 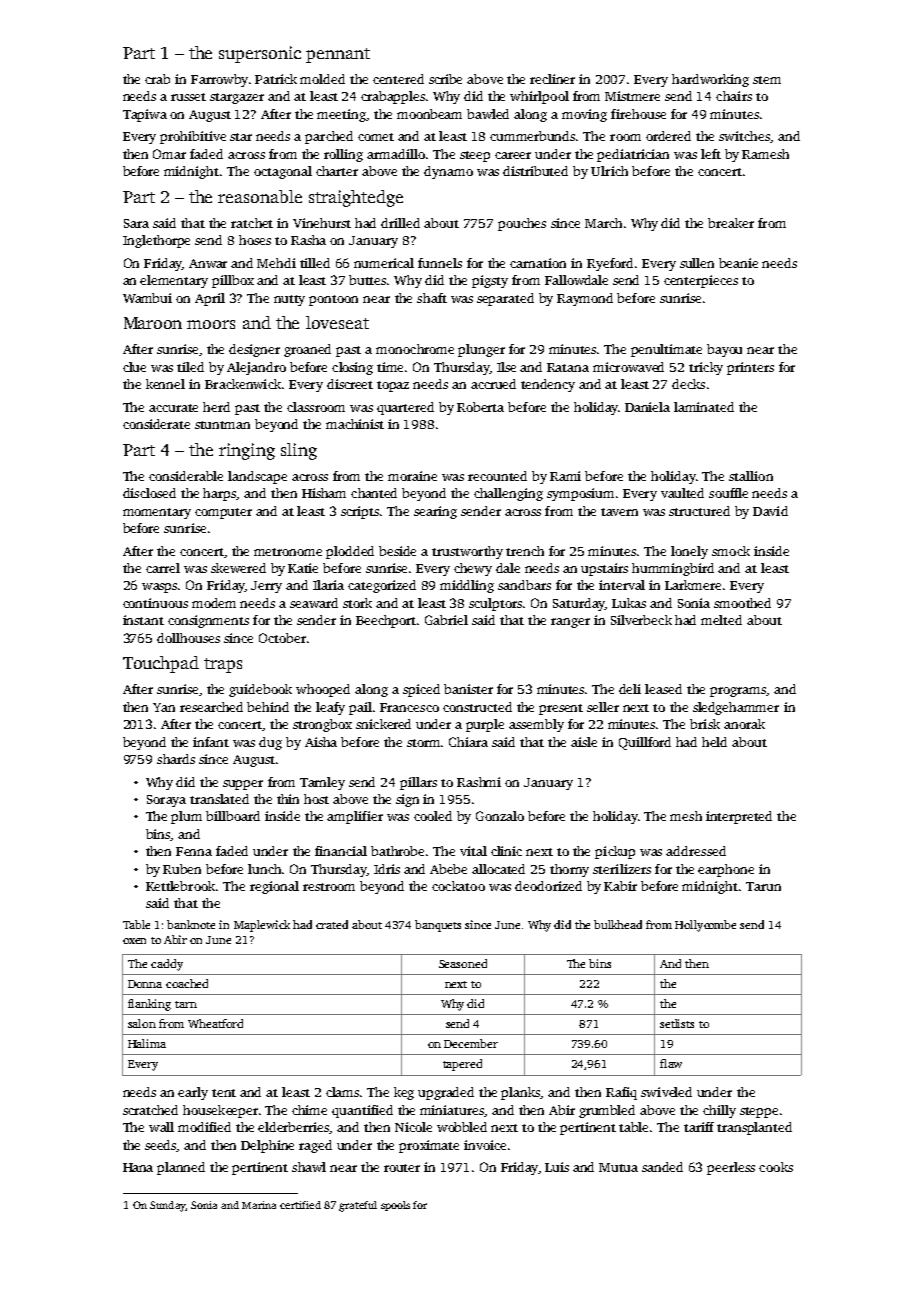 What do you see at coordinates (260, 54) in the screenshot?
I see `supersonic` at bounding box center [260, 54].
